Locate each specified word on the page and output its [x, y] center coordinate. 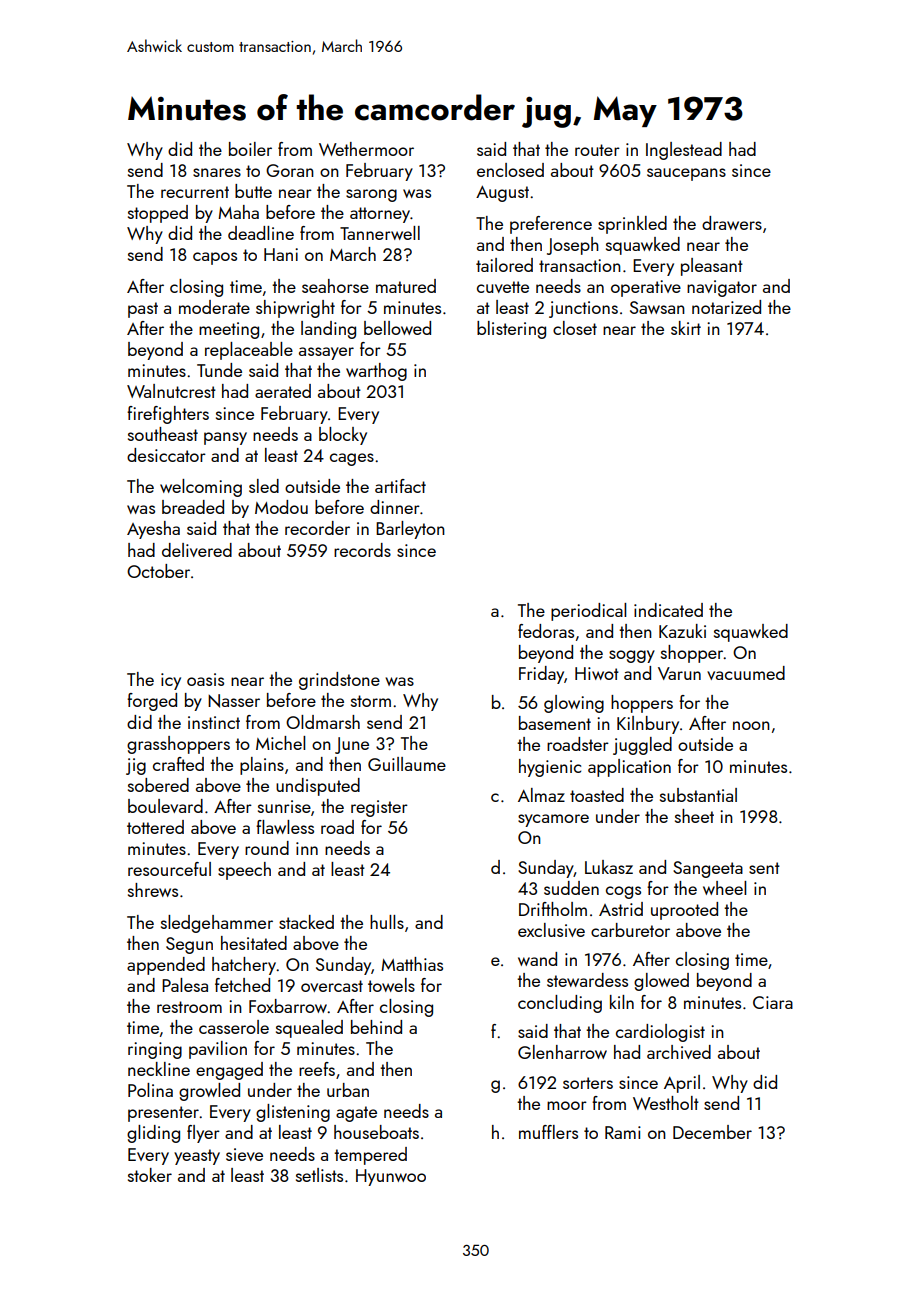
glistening [293, 1113]
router [597, 150]
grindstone [339, 681]
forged [152, 702]
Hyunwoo [391, 1177]
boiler [250, 149]
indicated [668, 610]
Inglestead [684, 151]
